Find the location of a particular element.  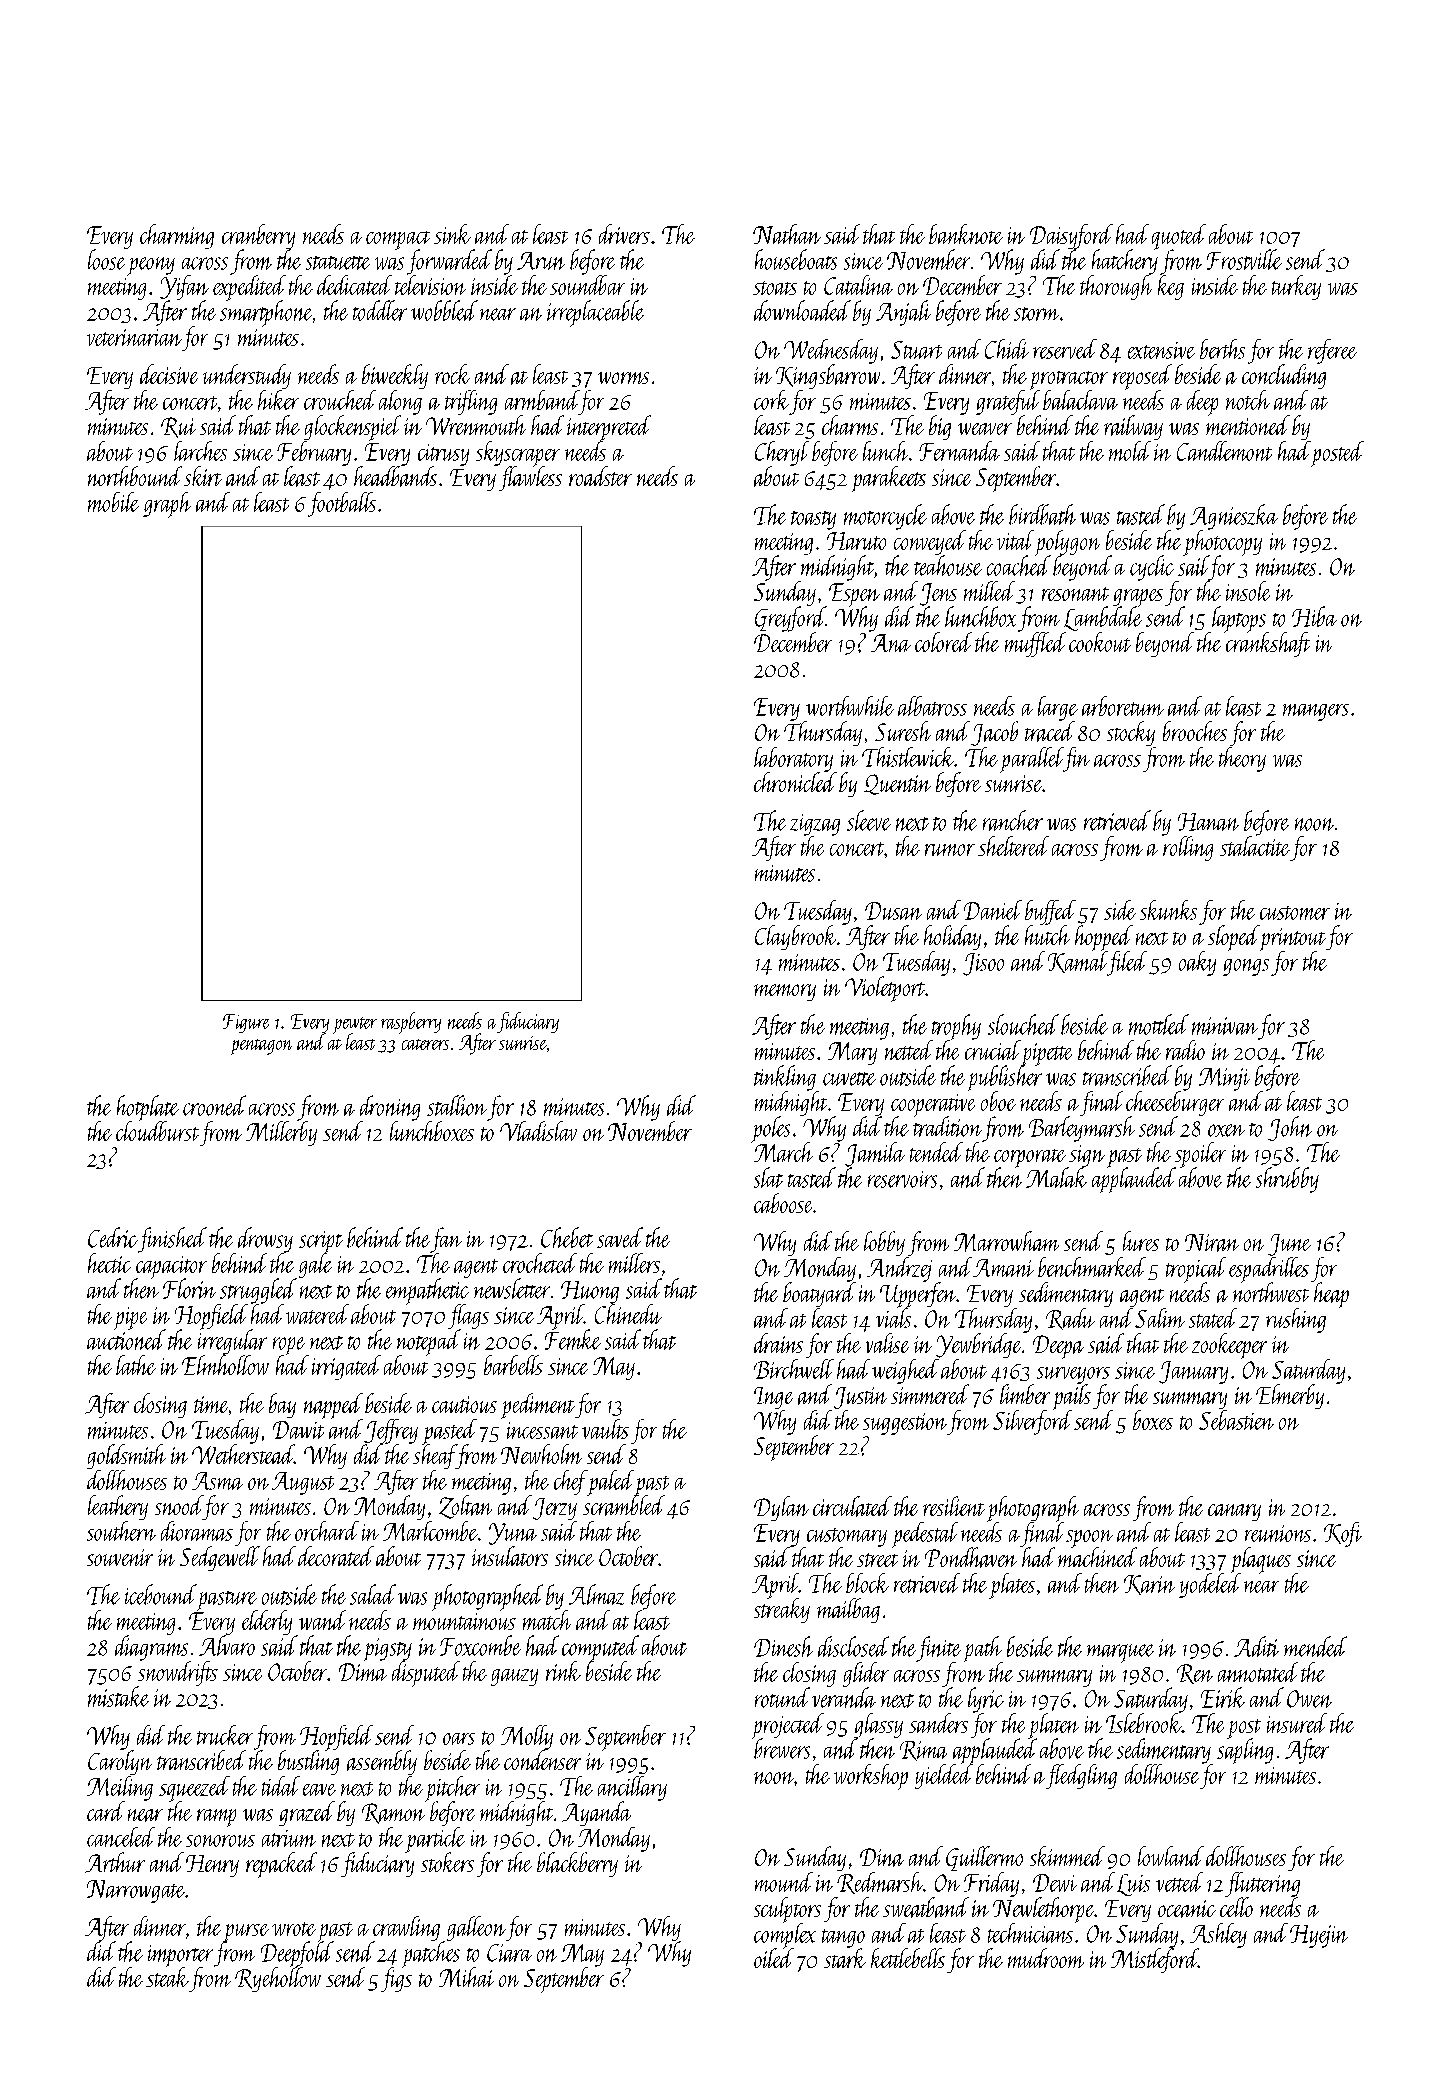

heap is located at coordinates (1331, 1295).
